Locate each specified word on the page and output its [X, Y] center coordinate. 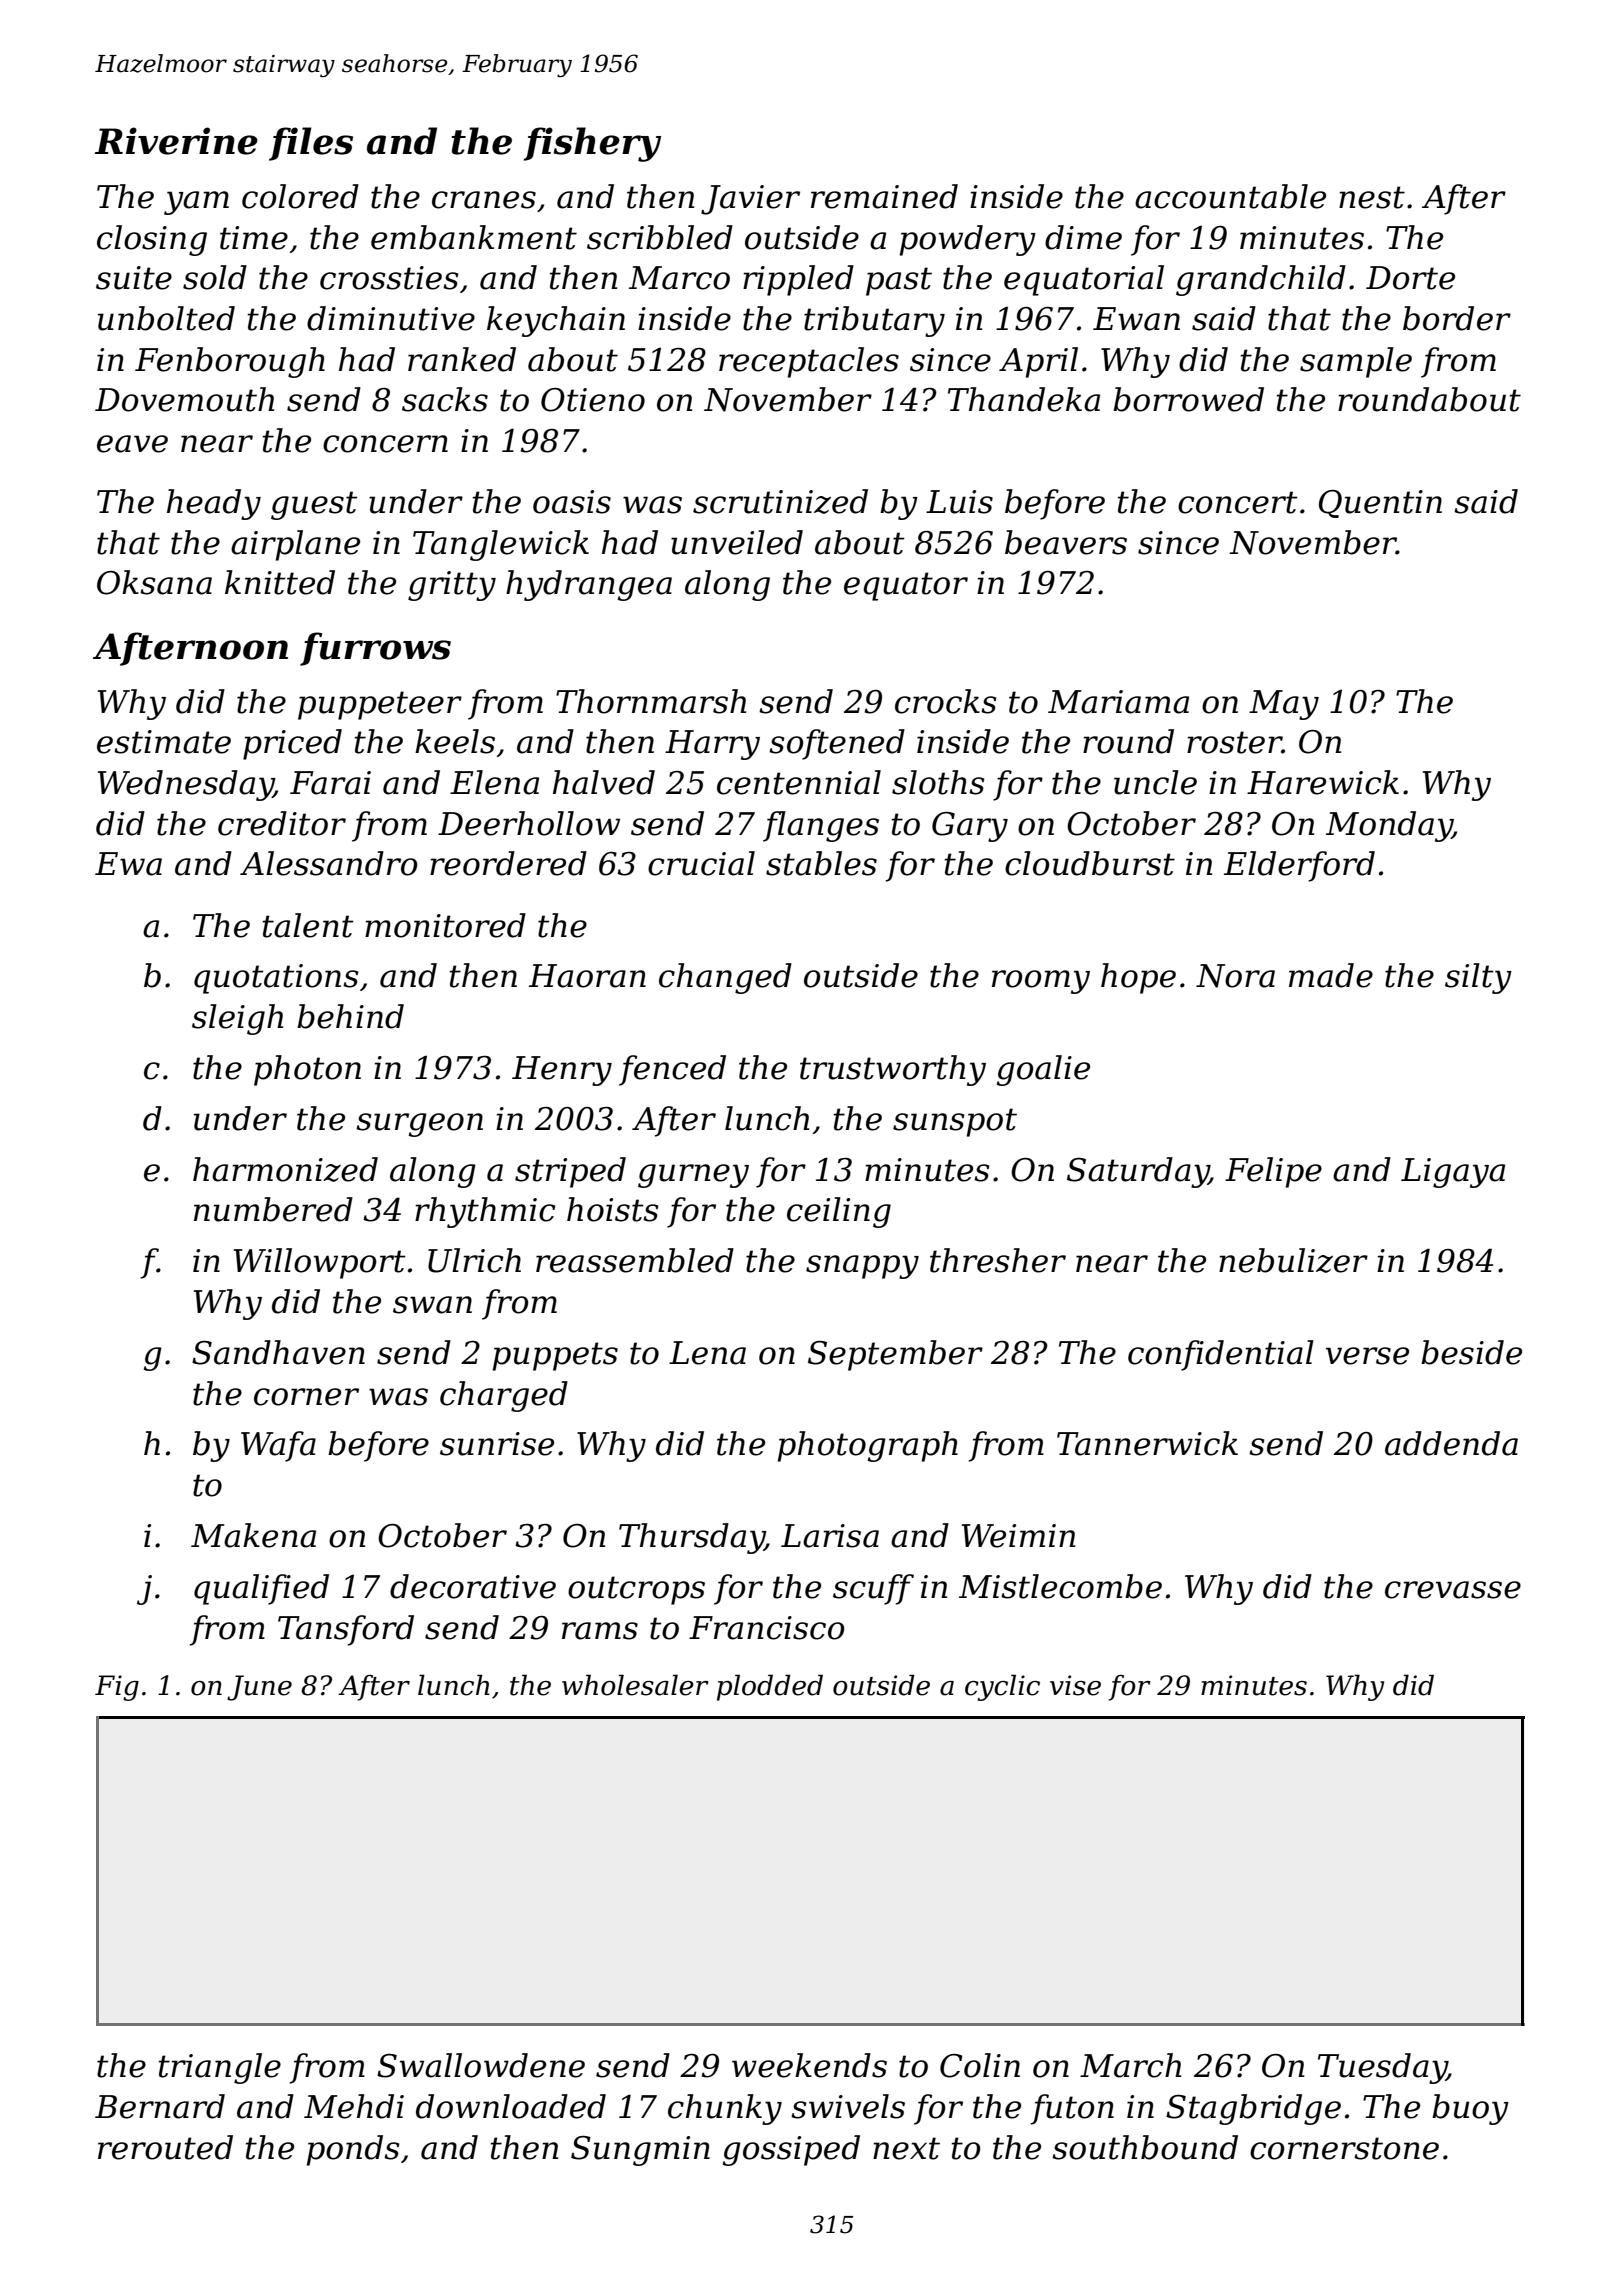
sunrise [497, 1444]
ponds [353, 2150]
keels [455, 741]
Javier [750, 200]
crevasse [1453, 1590]
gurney [693, 1176]
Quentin [1380, 504]
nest [1372, 197]
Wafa [278, 1446]
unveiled [737, 542]
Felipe [1273, 1172]
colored [300, 196]
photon [307, 1070]
